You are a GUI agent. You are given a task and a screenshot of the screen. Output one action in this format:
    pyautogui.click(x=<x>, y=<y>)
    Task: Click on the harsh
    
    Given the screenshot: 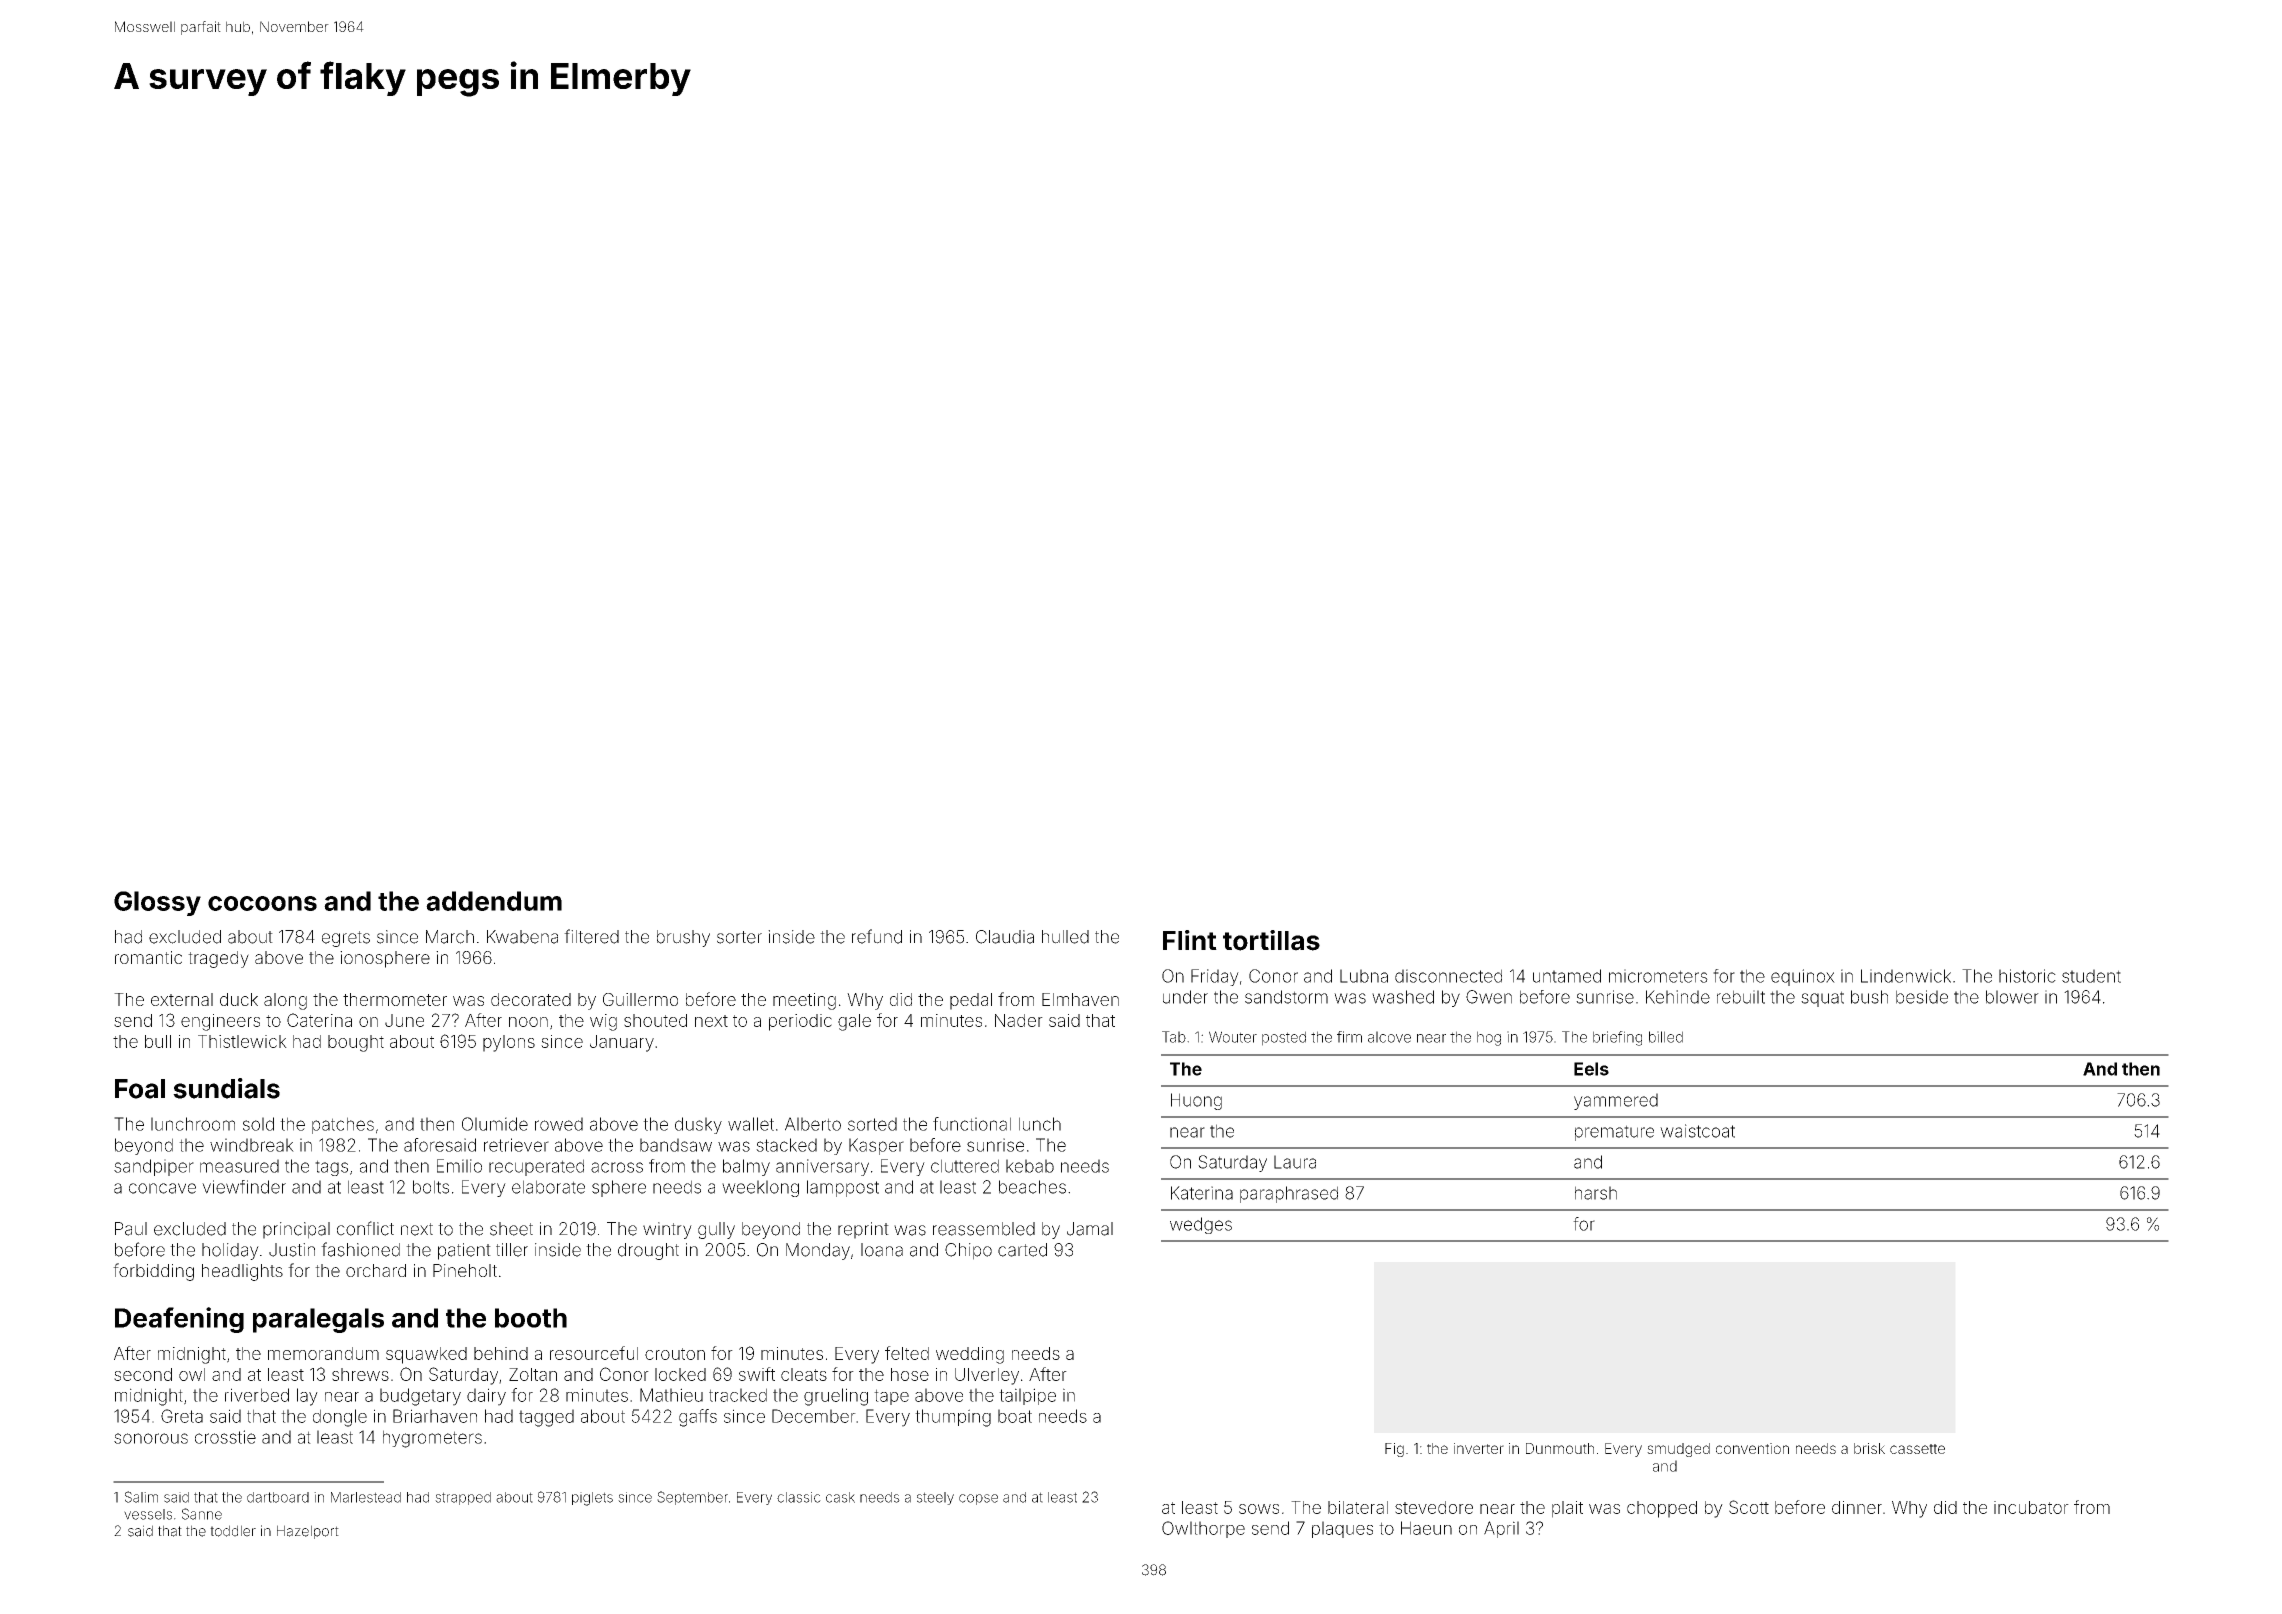 What is the action you would take?
    pyautogui.click(x=1596, y=1193)
